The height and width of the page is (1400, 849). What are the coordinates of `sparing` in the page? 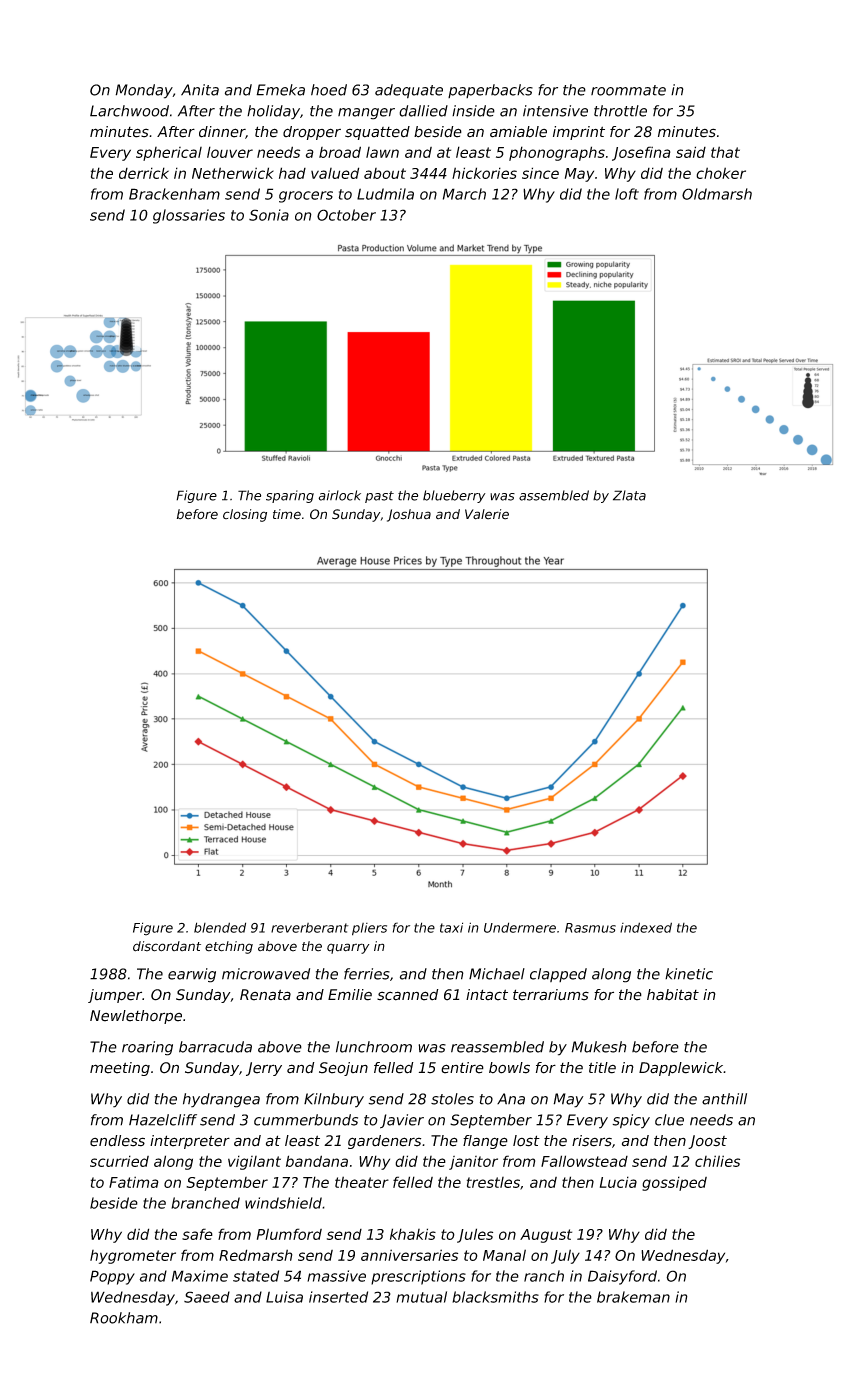 It's located at (290, 496).
